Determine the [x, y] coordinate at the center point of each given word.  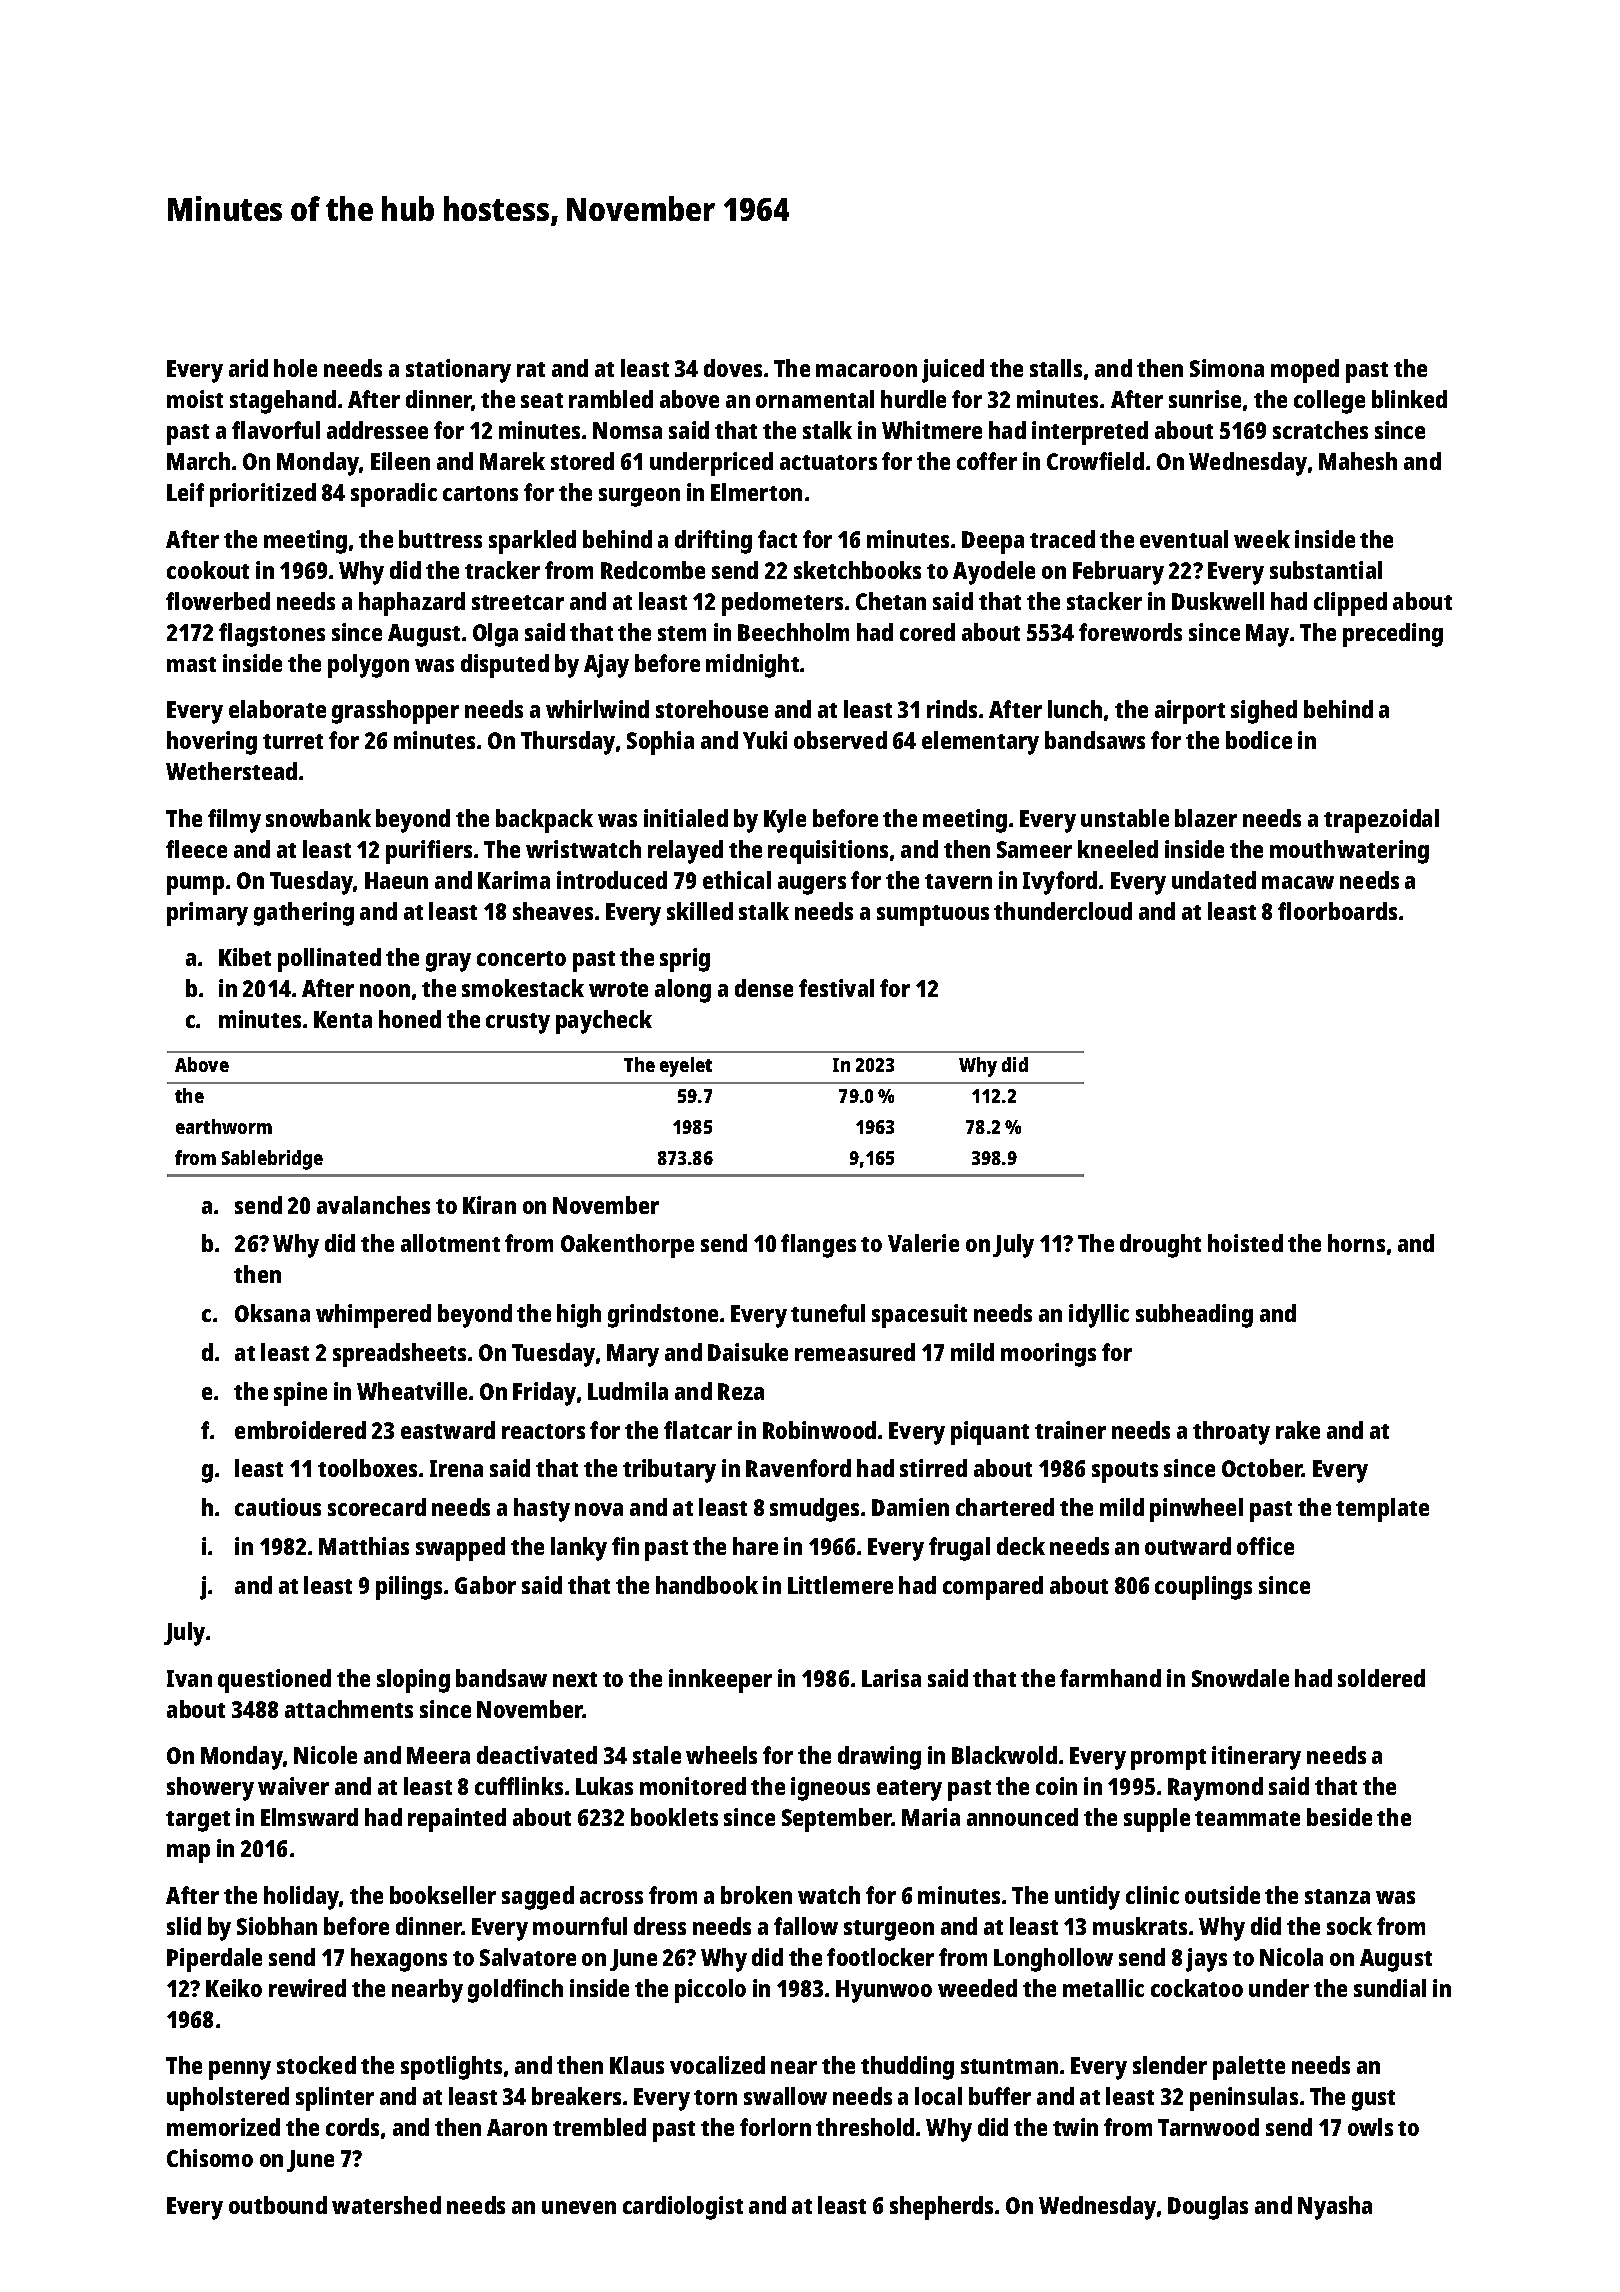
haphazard [412, 604]
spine [300, 1394]
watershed [386, 2205]
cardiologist [683, 2208]
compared [993, 1588]
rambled [611, 399]
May [1267, 635]
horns [1356, 1243]
